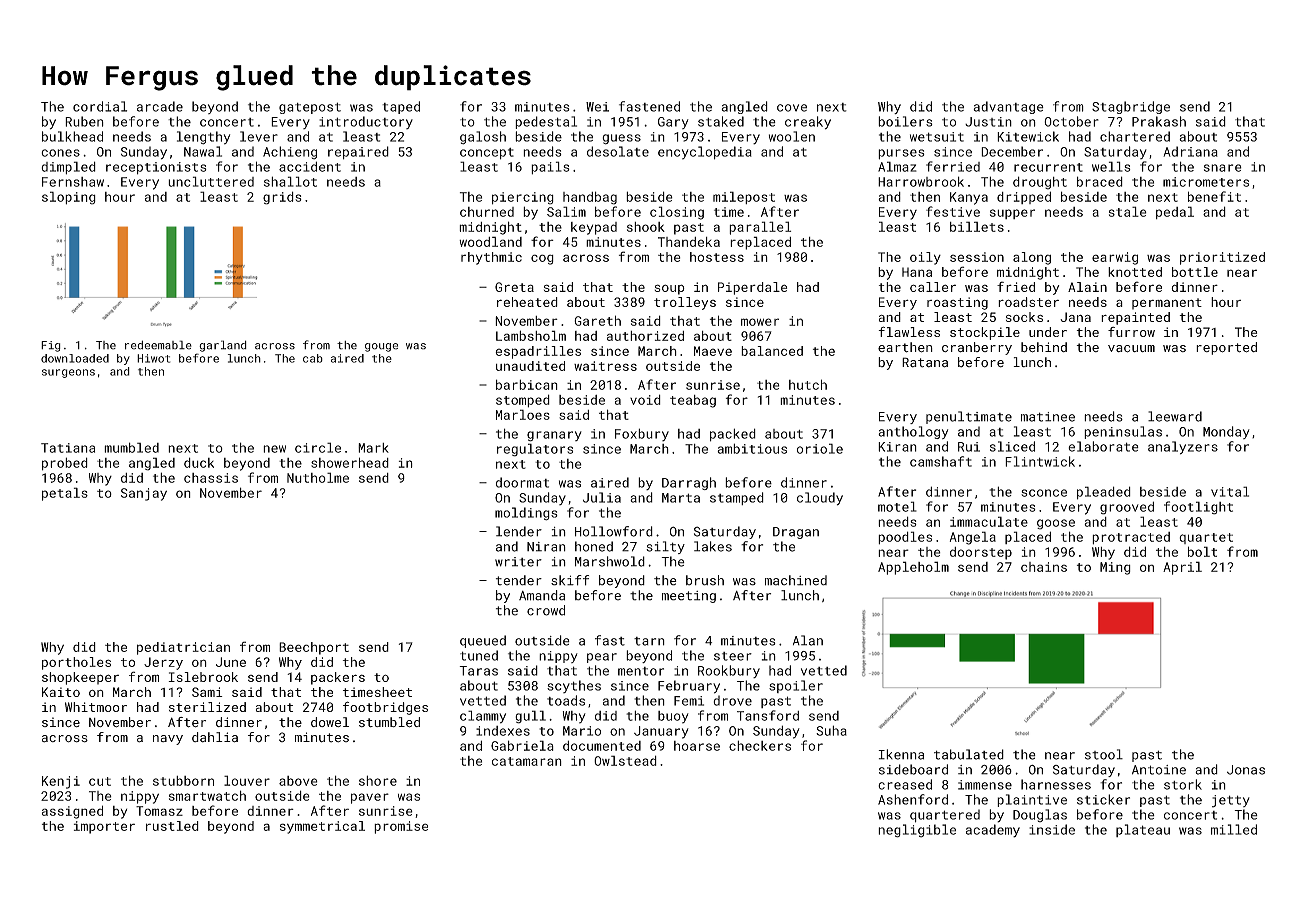  Describe the element at coordinates (993, 831) in the screenshot. I see `academy` at that location.
